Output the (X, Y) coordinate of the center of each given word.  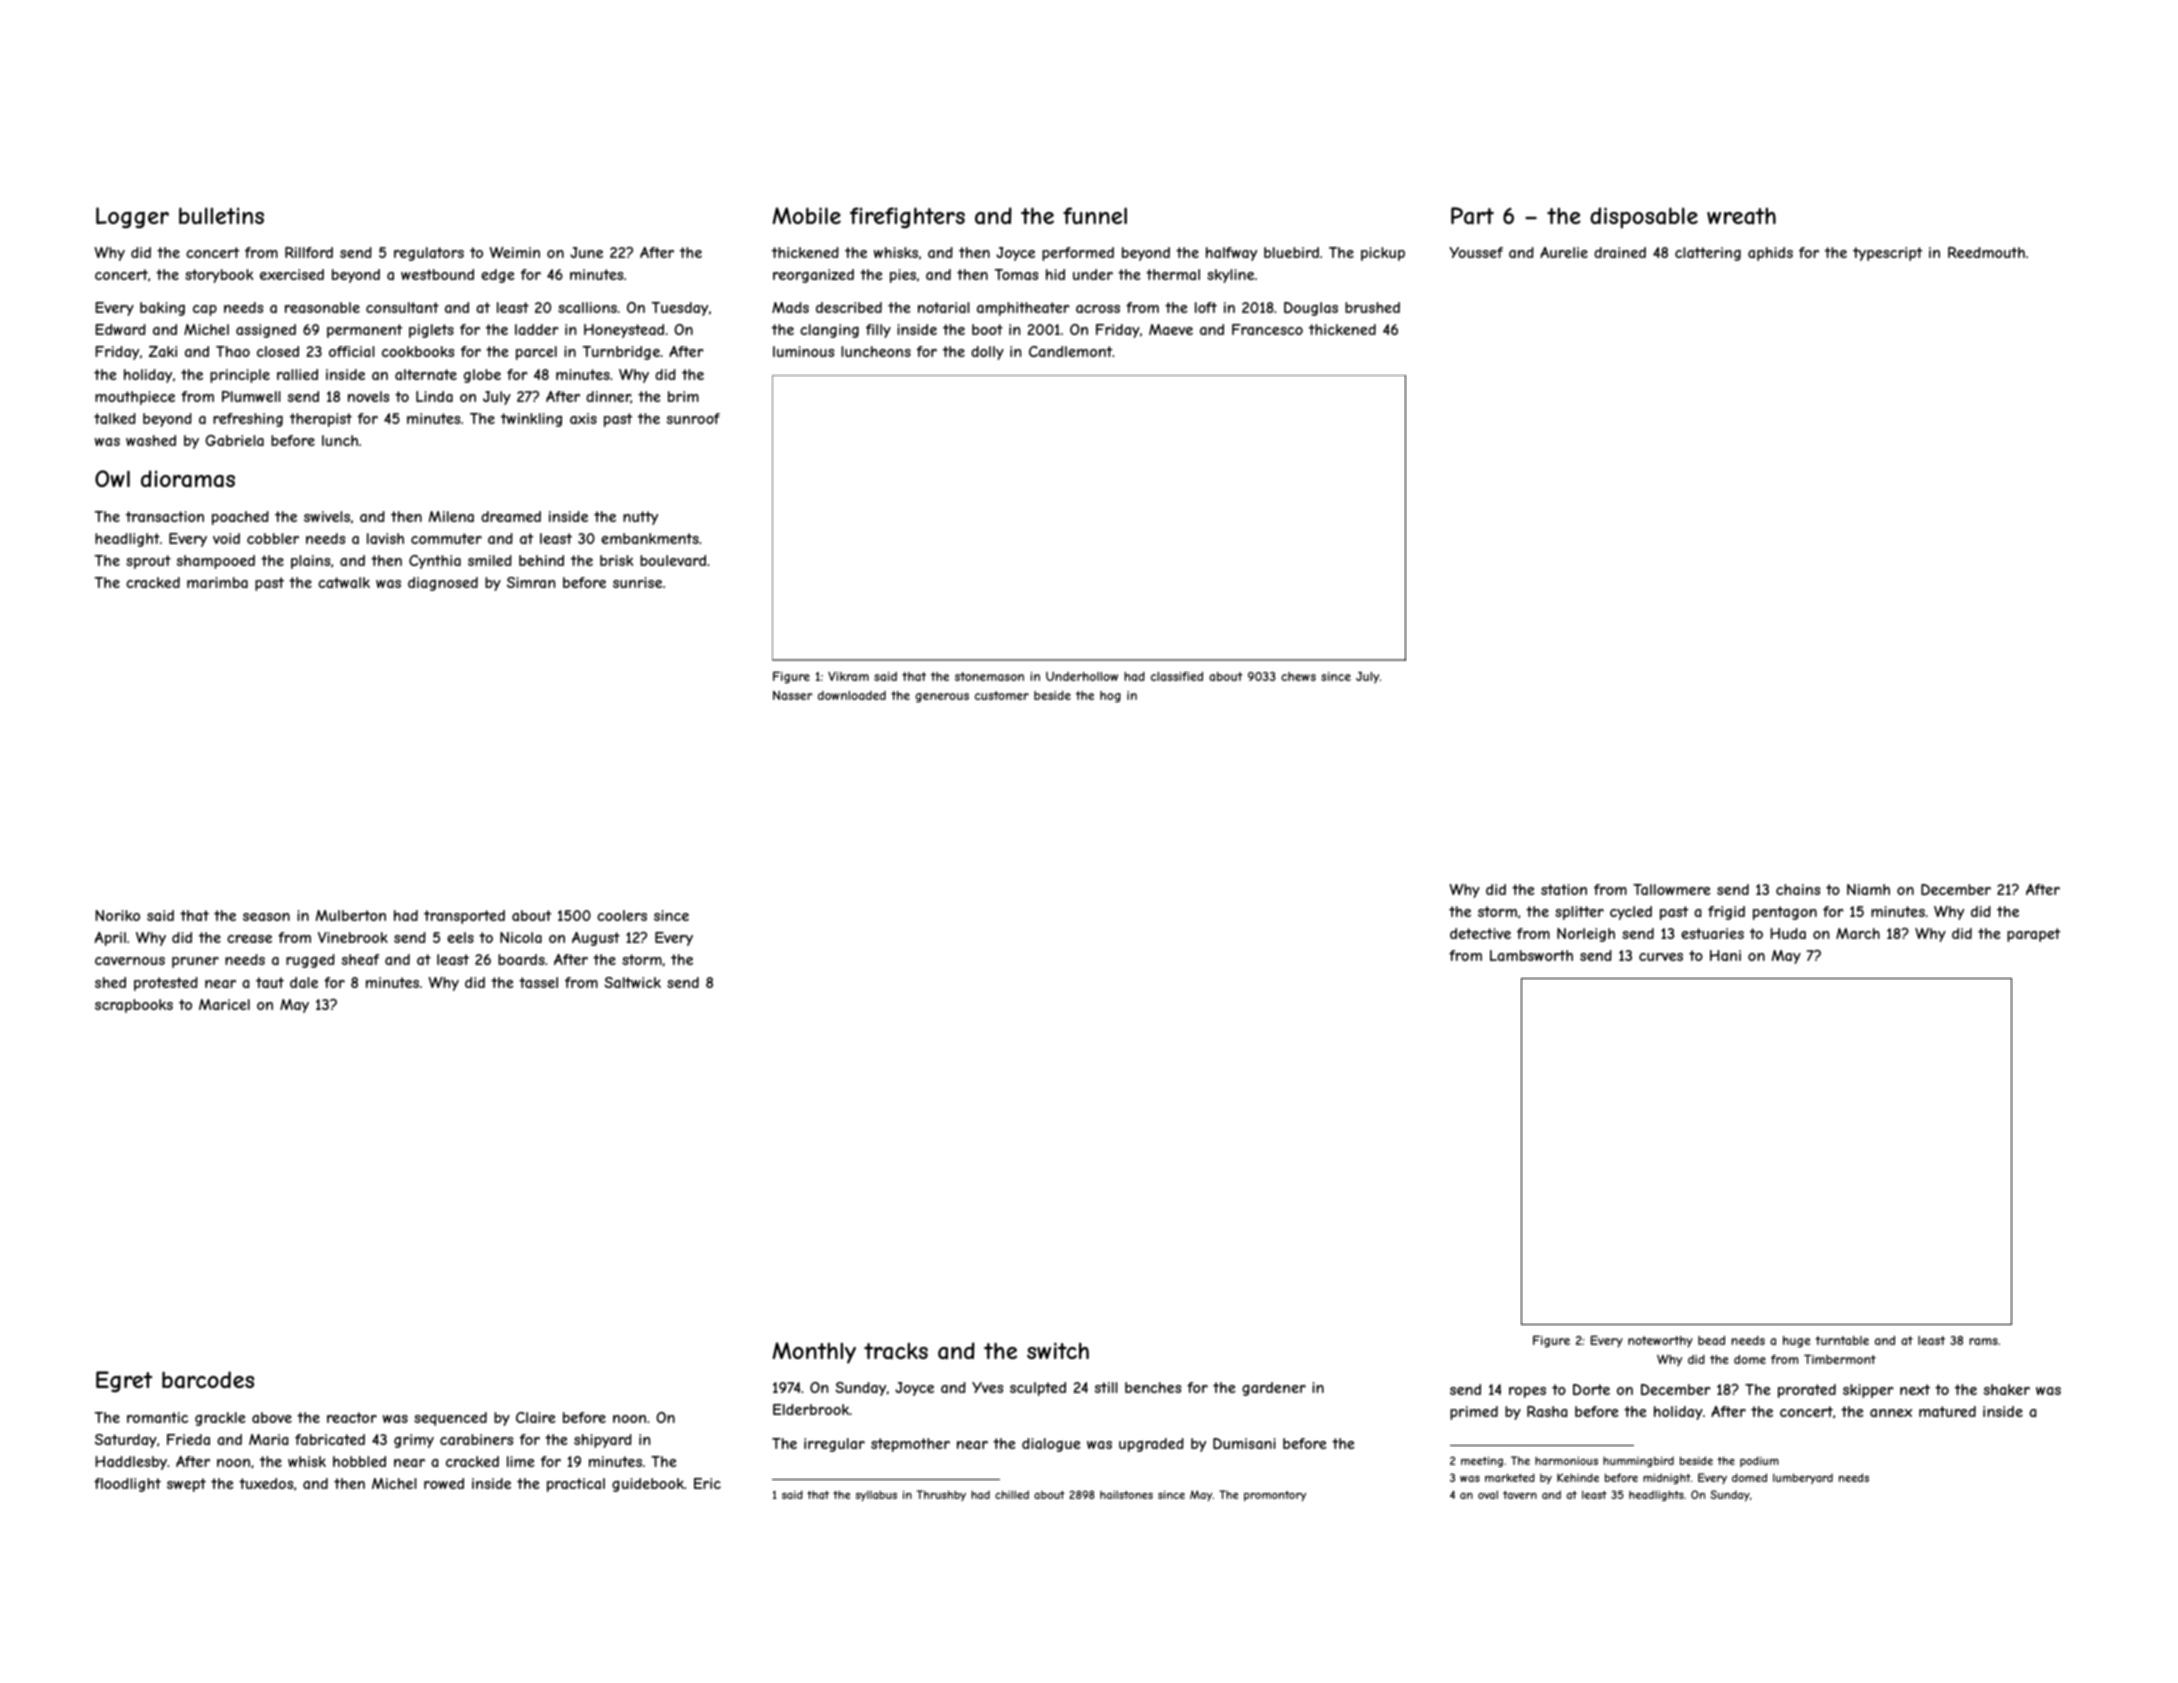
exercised (292, 274)
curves (1661, 957)
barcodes (208, 1380)
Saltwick (632, 982)
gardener (1274, 1389)
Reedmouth (1986, 252)
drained (1620, 252)
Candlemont (1071, 351)
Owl (112, 478)
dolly (987, 353)
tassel (538, 982)
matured (1947, 1411)
